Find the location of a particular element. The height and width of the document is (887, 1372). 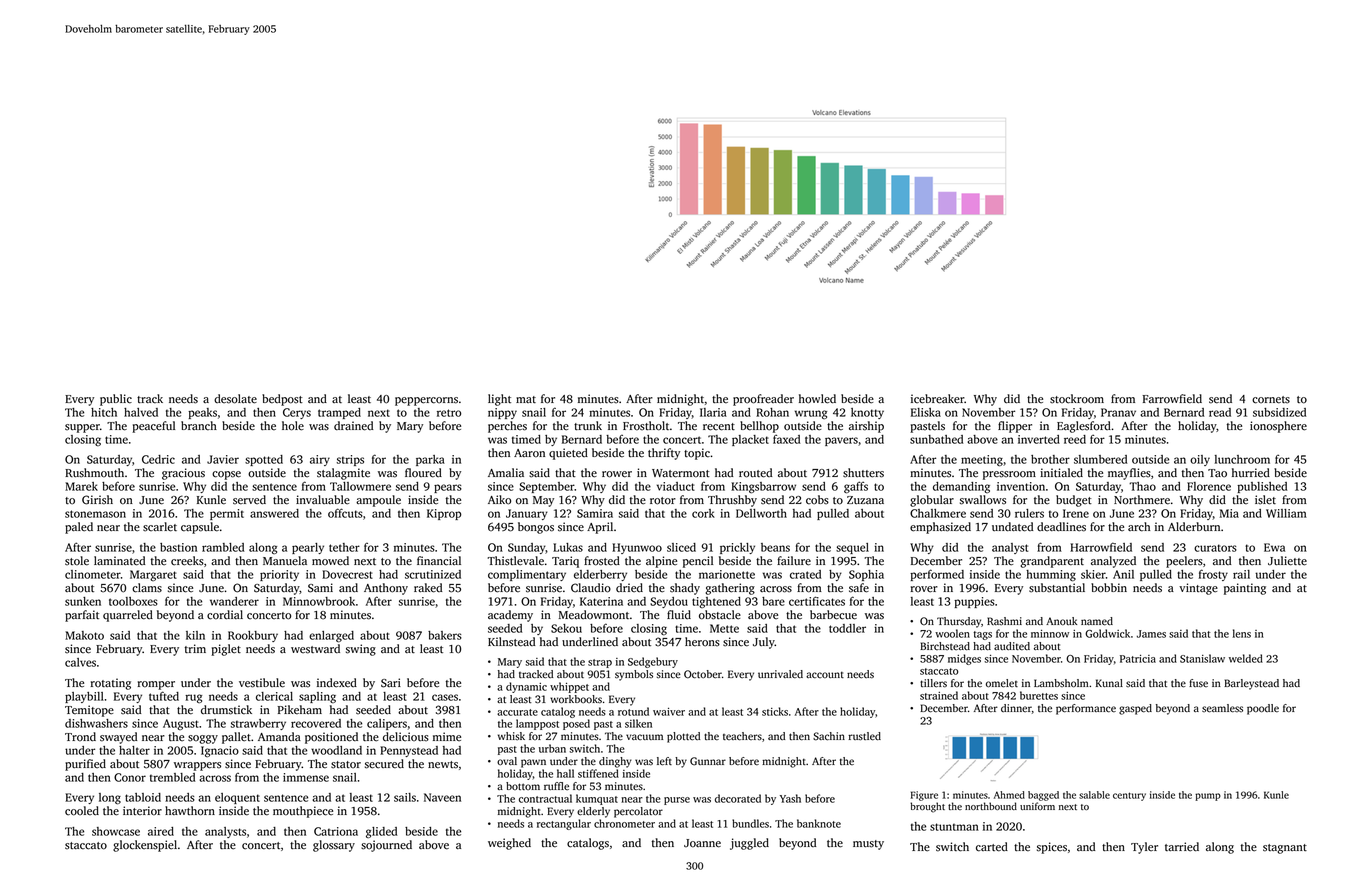

eloquent is located at coordinates (237, 798).
